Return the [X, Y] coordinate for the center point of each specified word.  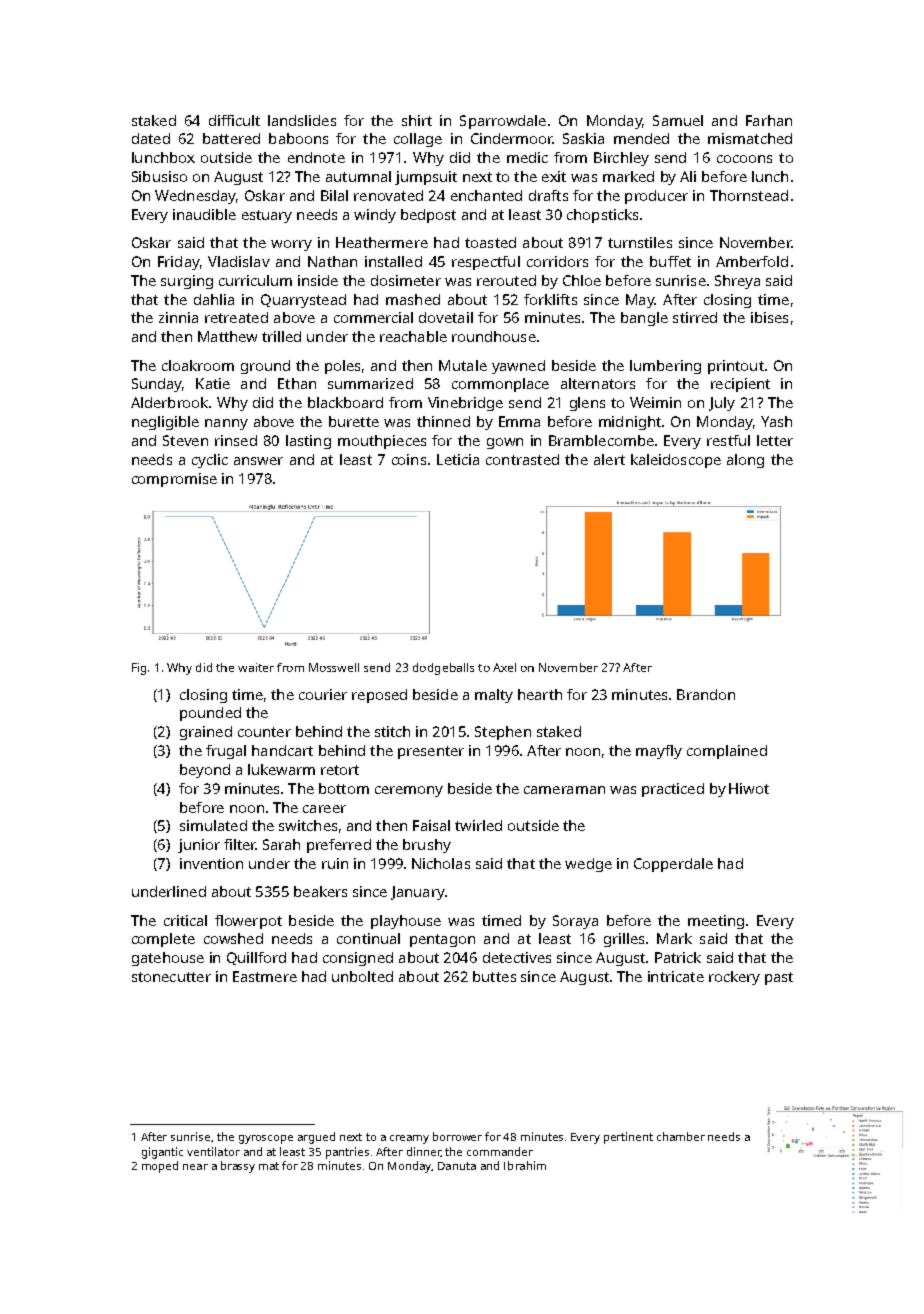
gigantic [162, 1153]
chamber [681, 1136]
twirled [478, 825]
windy [375, 216]
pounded [210, 714]
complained [727, 752]
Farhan [769, 120]
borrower [457, 1136]
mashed [413, 299]
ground [265, 367]
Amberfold [752, 261]
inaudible [204, 214]
